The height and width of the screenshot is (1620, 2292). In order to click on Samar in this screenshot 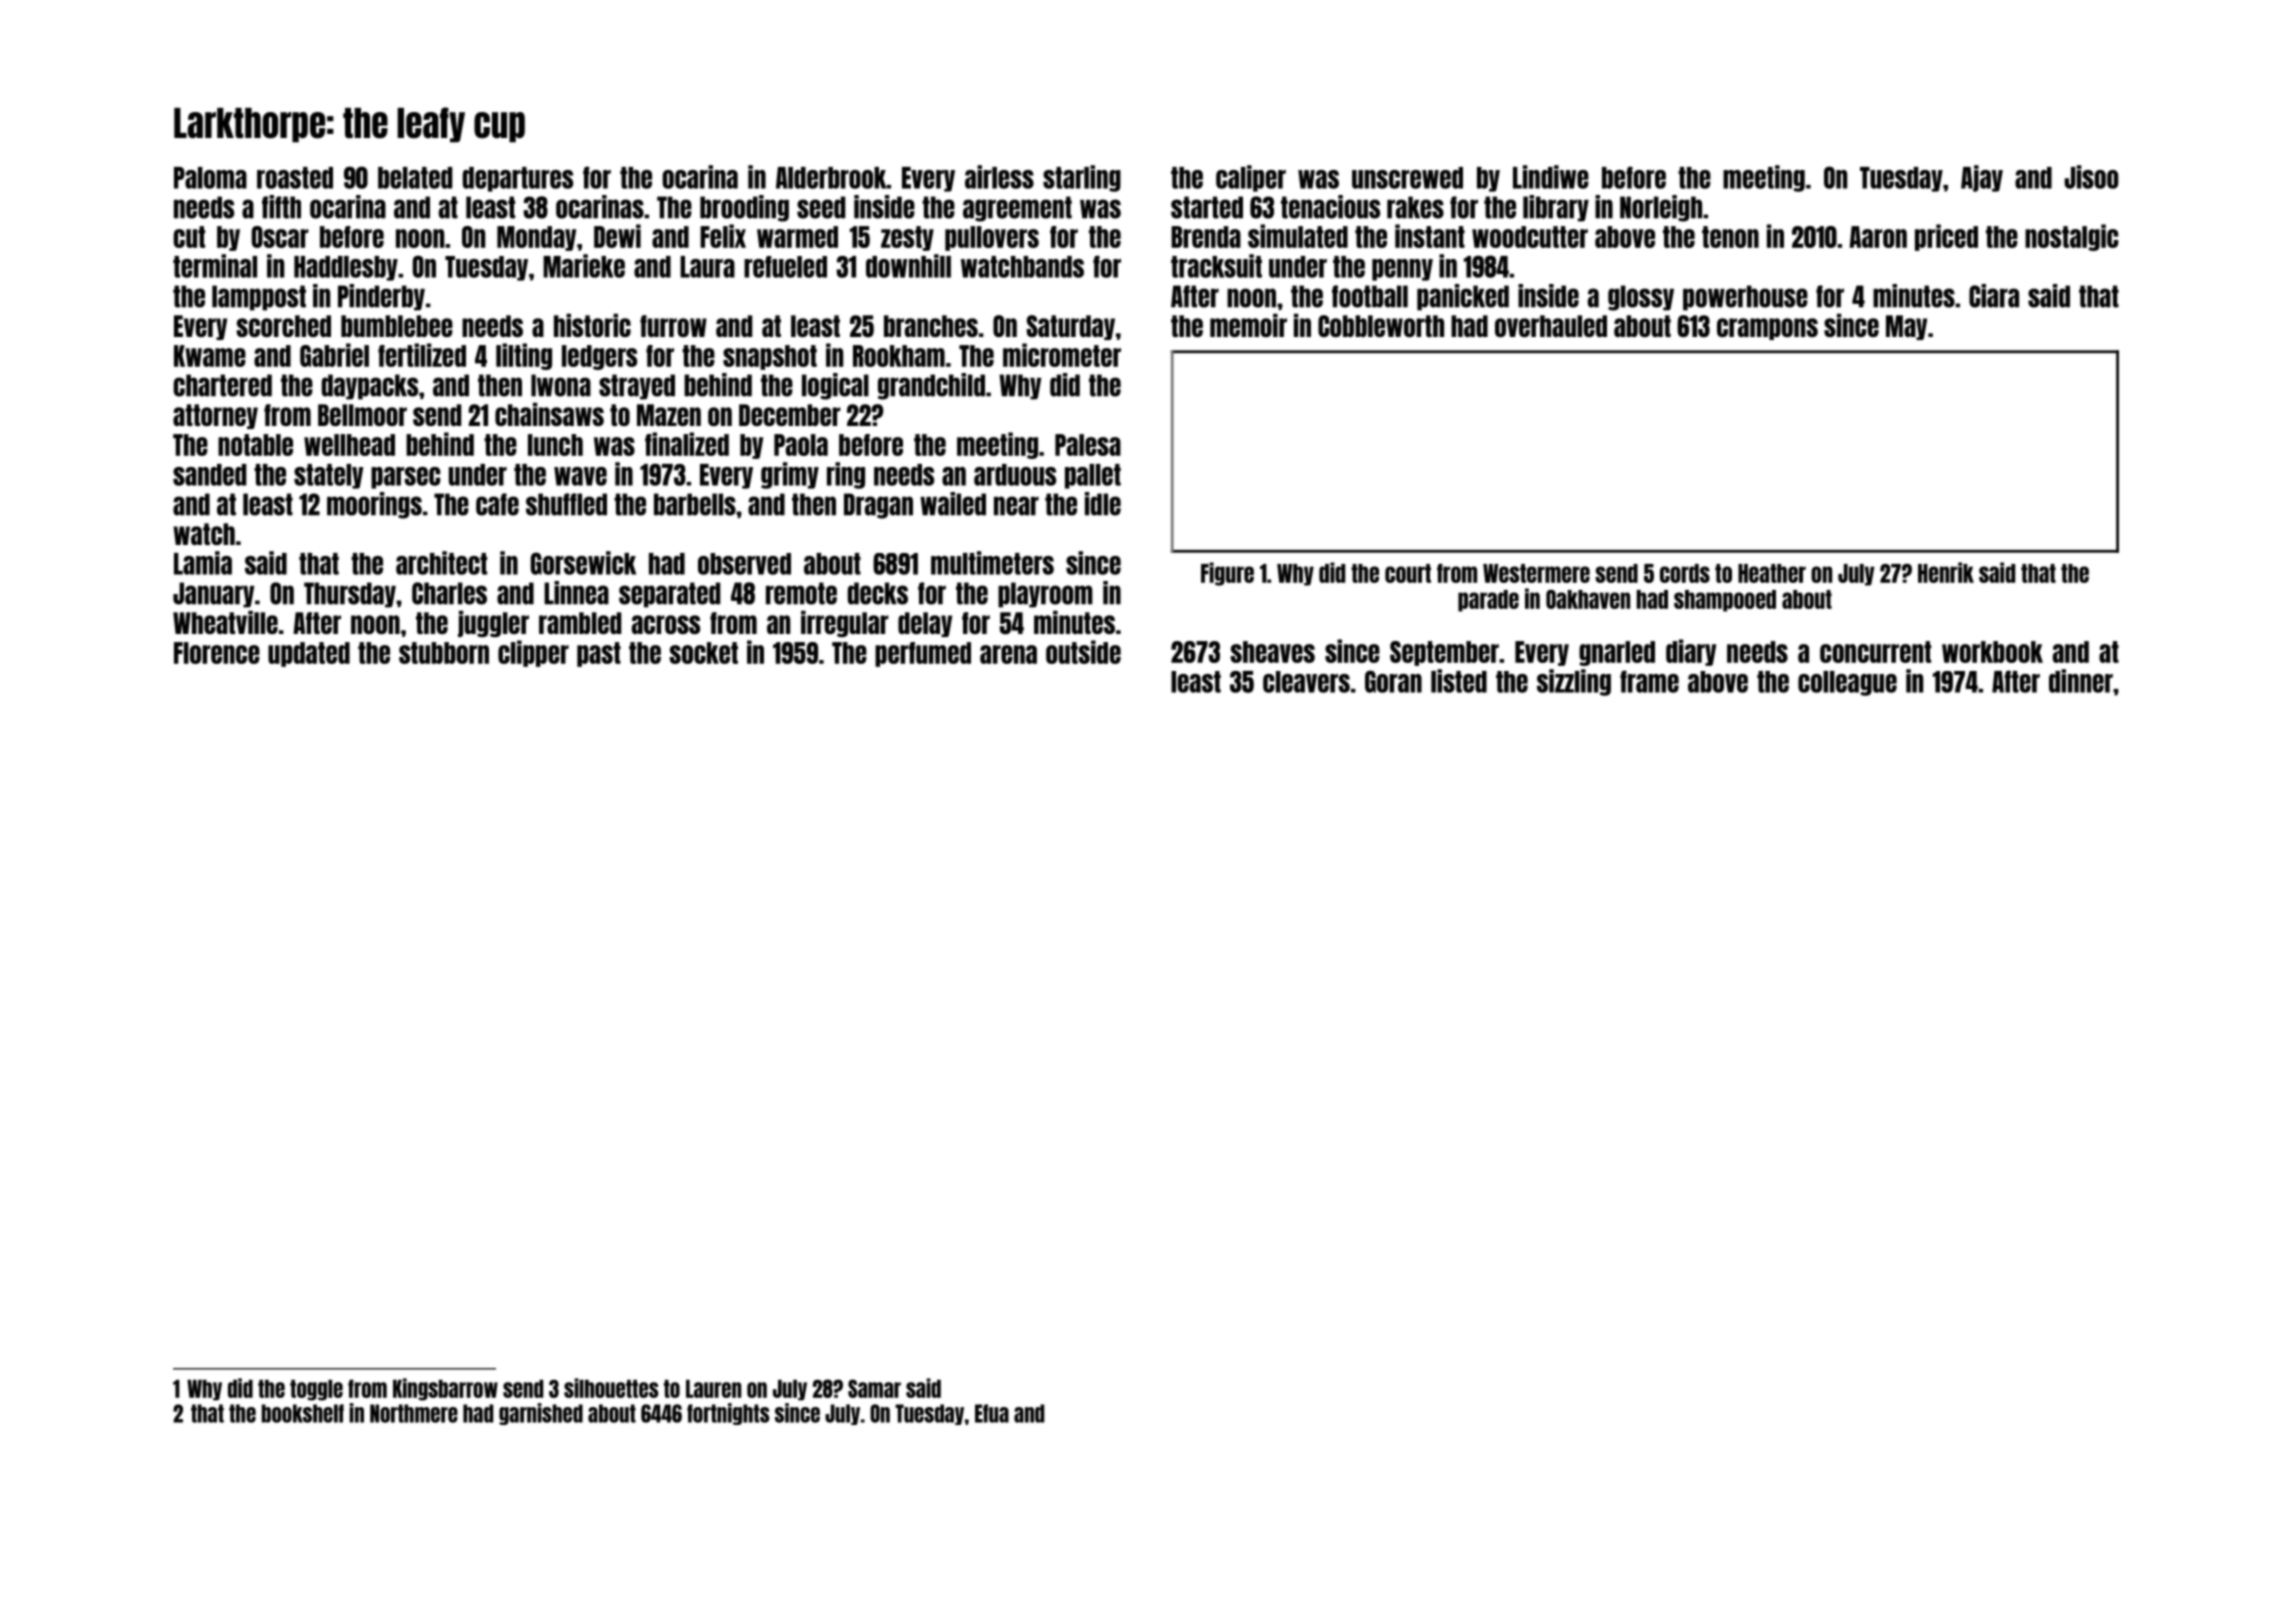, I will do `click(874, 1388)`.
